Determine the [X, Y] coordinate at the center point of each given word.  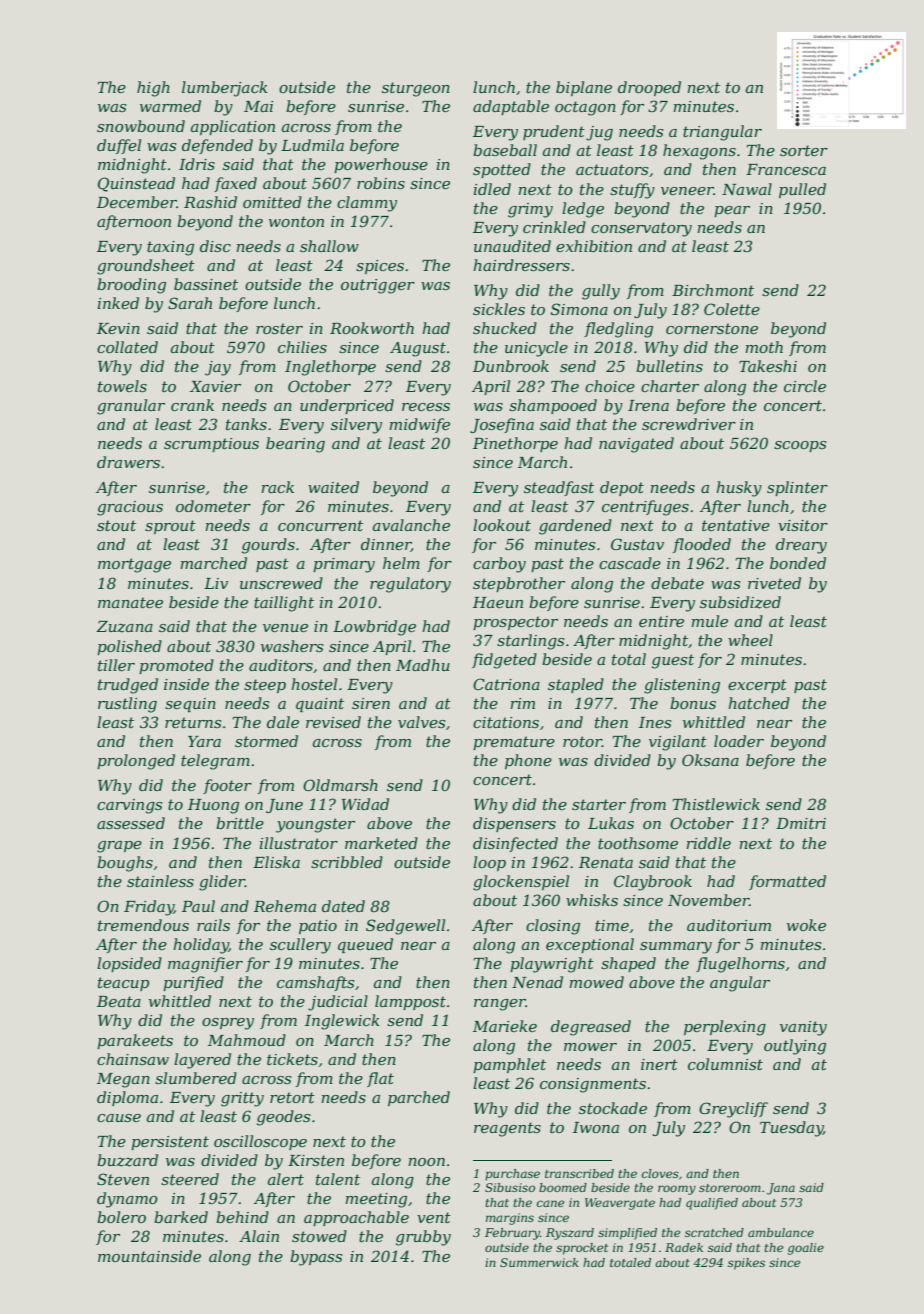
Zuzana [124, 627]
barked [181, 1217]
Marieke [505, 1026]
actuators [612, 169]
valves [421, 722]
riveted [774, 583]
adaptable [511, 107]
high [153, 89]
